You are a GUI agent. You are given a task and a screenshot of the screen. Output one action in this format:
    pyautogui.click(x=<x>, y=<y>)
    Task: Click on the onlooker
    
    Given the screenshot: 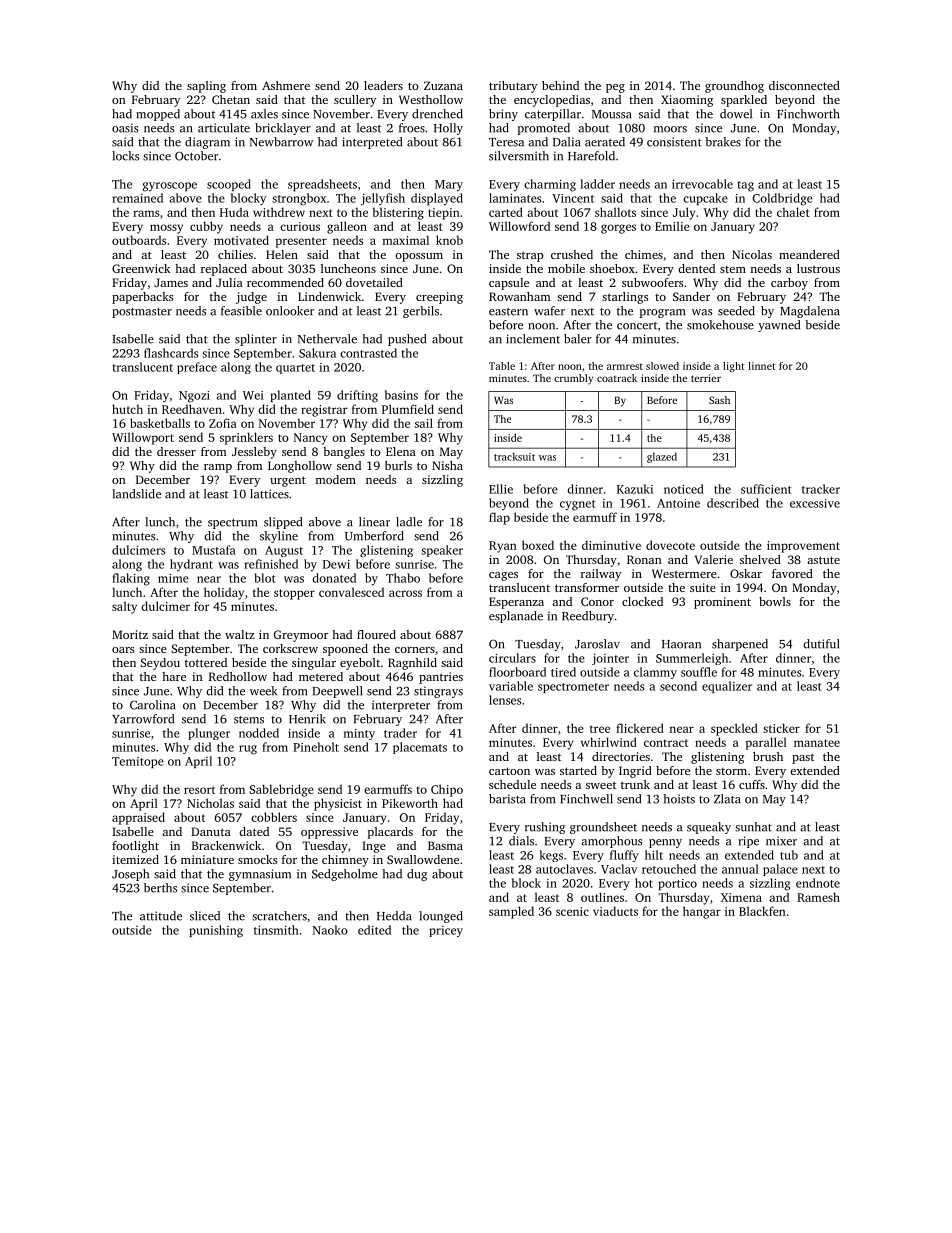 What is the action you would take?
    pyautogui.click(x=290, y=311)
